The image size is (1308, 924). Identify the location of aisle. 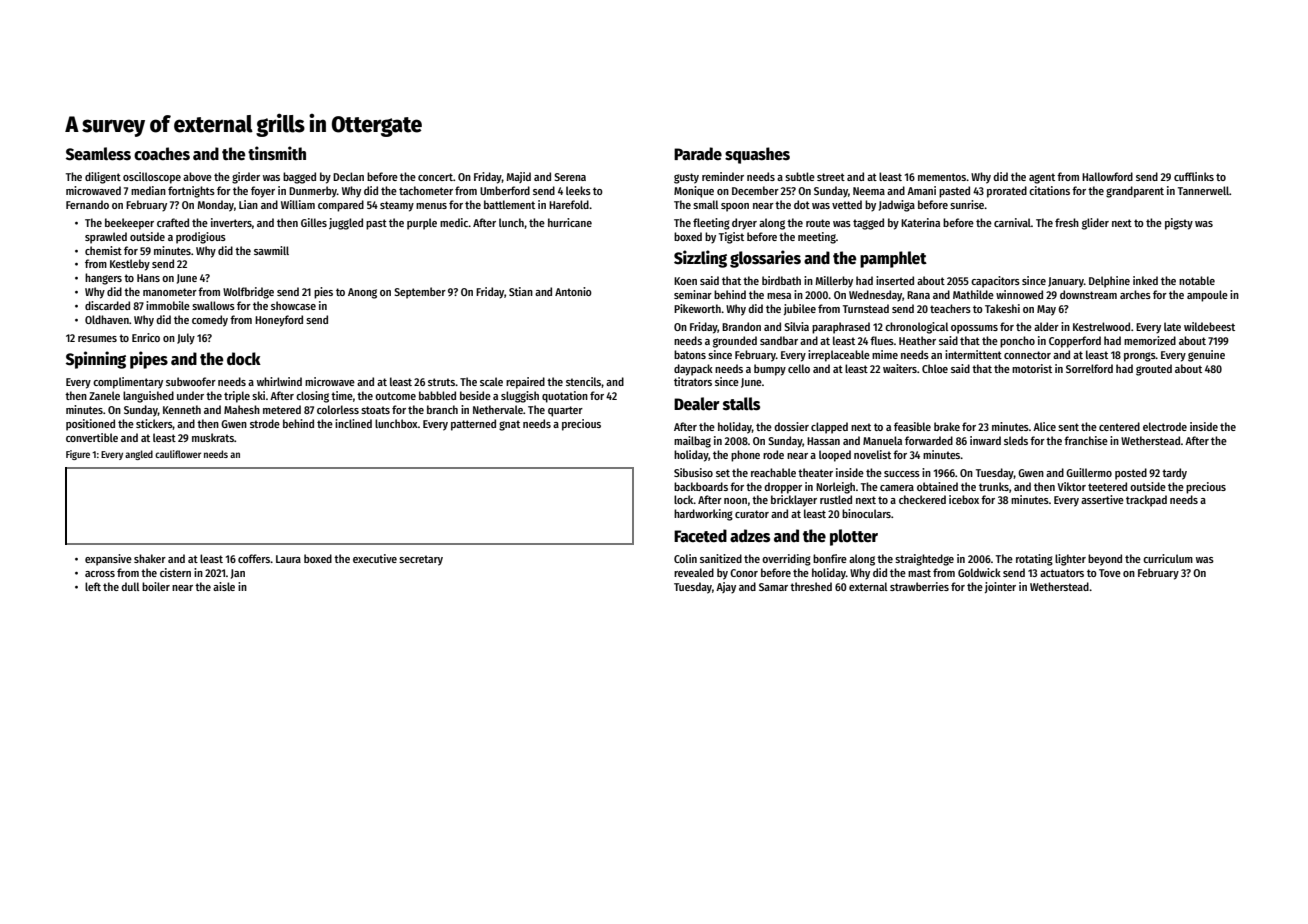
(224, 586).
